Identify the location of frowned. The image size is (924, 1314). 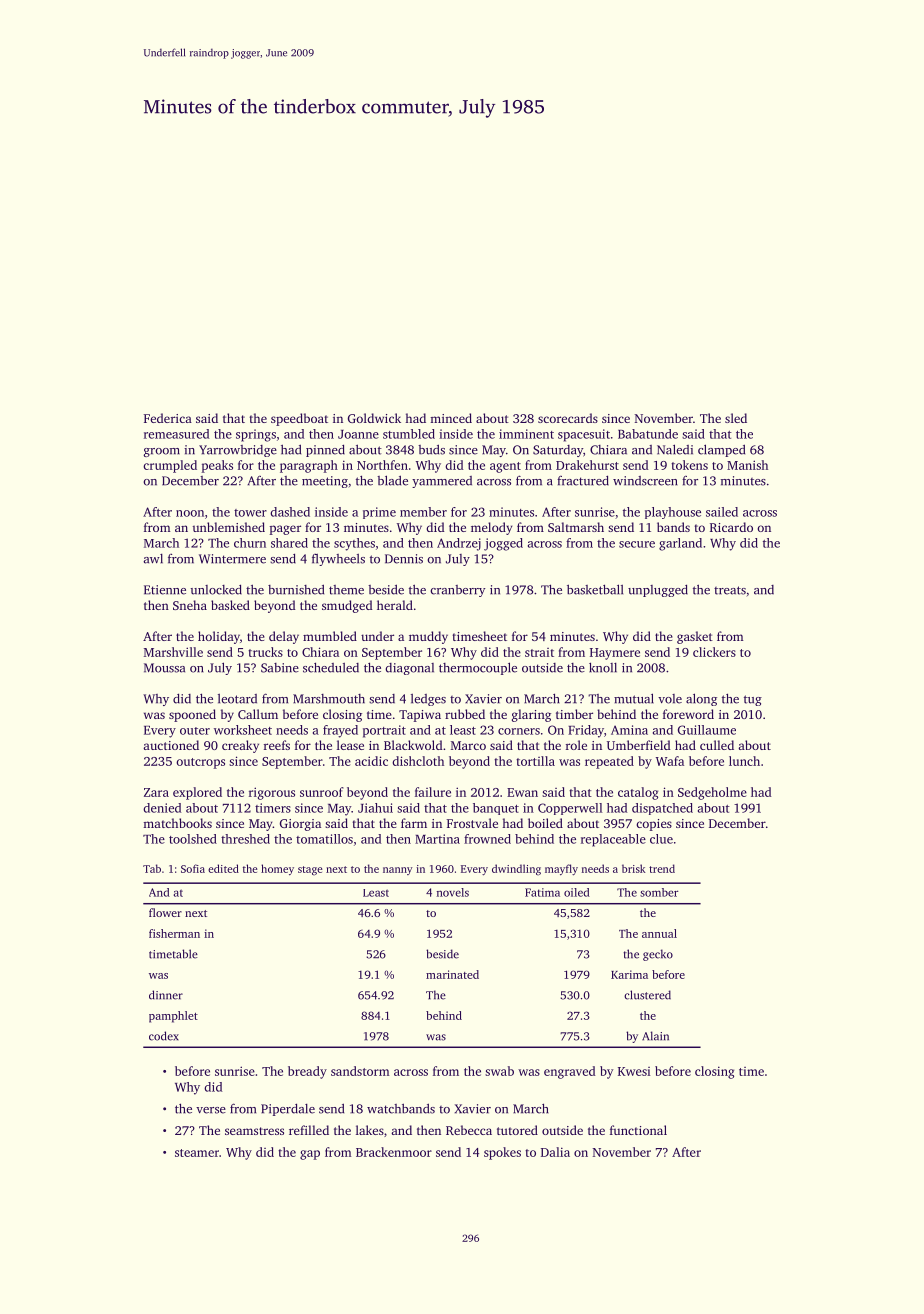
(487, 839).
